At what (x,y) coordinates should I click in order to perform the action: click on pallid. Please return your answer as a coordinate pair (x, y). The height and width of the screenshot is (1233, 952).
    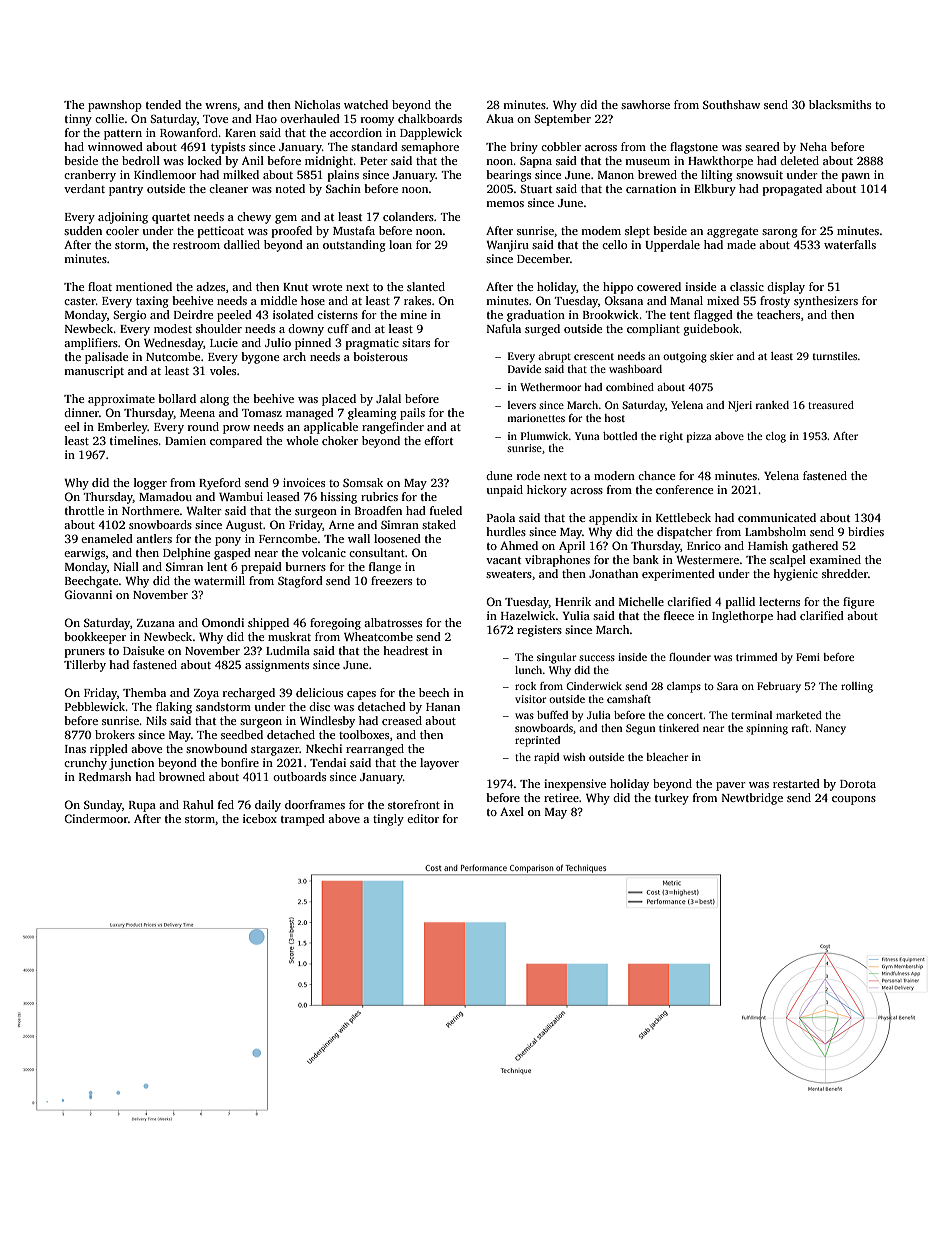
    Looking at the image, I should click on (740, 603).
